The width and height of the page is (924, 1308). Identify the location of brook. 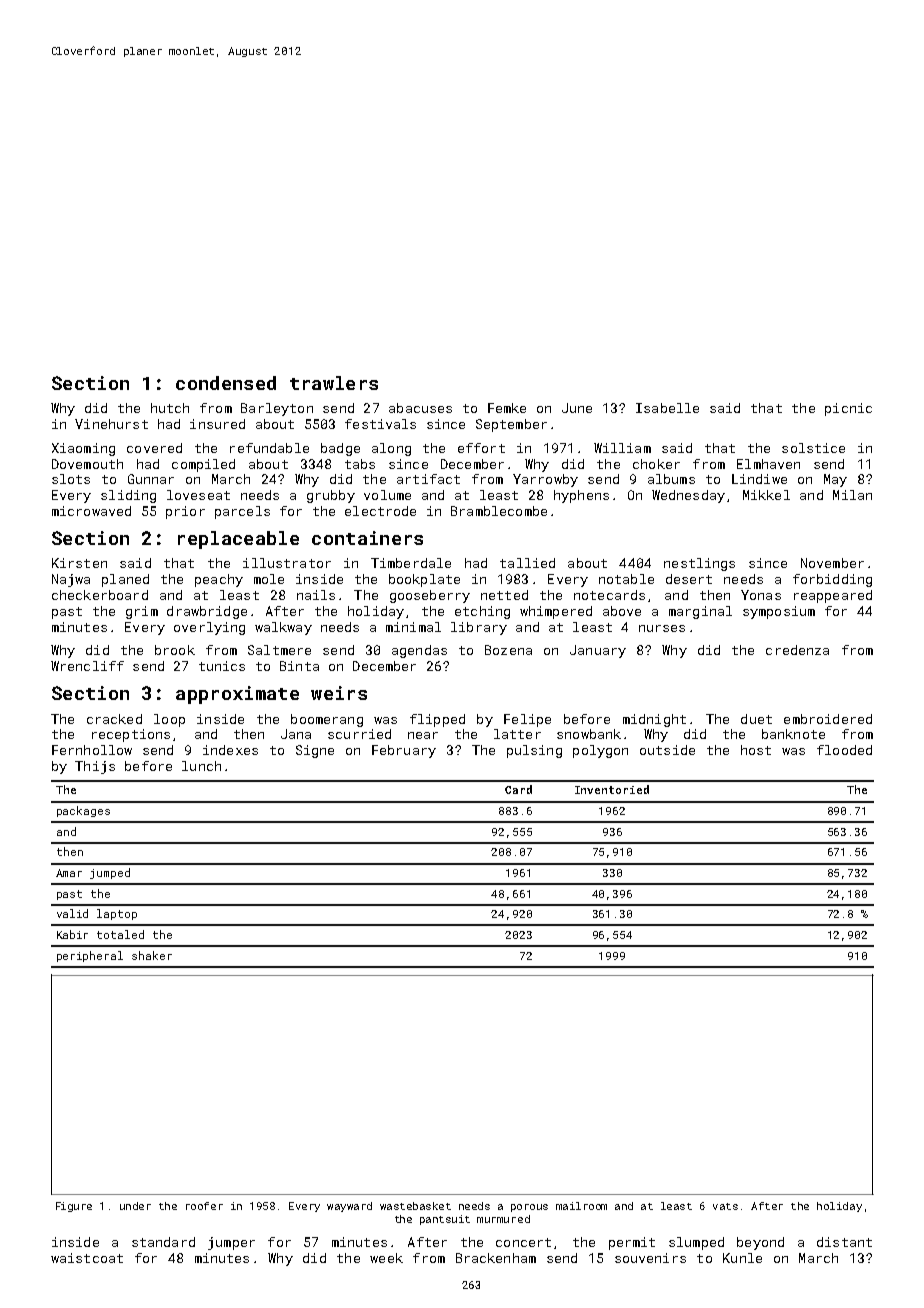
(175, 650).
